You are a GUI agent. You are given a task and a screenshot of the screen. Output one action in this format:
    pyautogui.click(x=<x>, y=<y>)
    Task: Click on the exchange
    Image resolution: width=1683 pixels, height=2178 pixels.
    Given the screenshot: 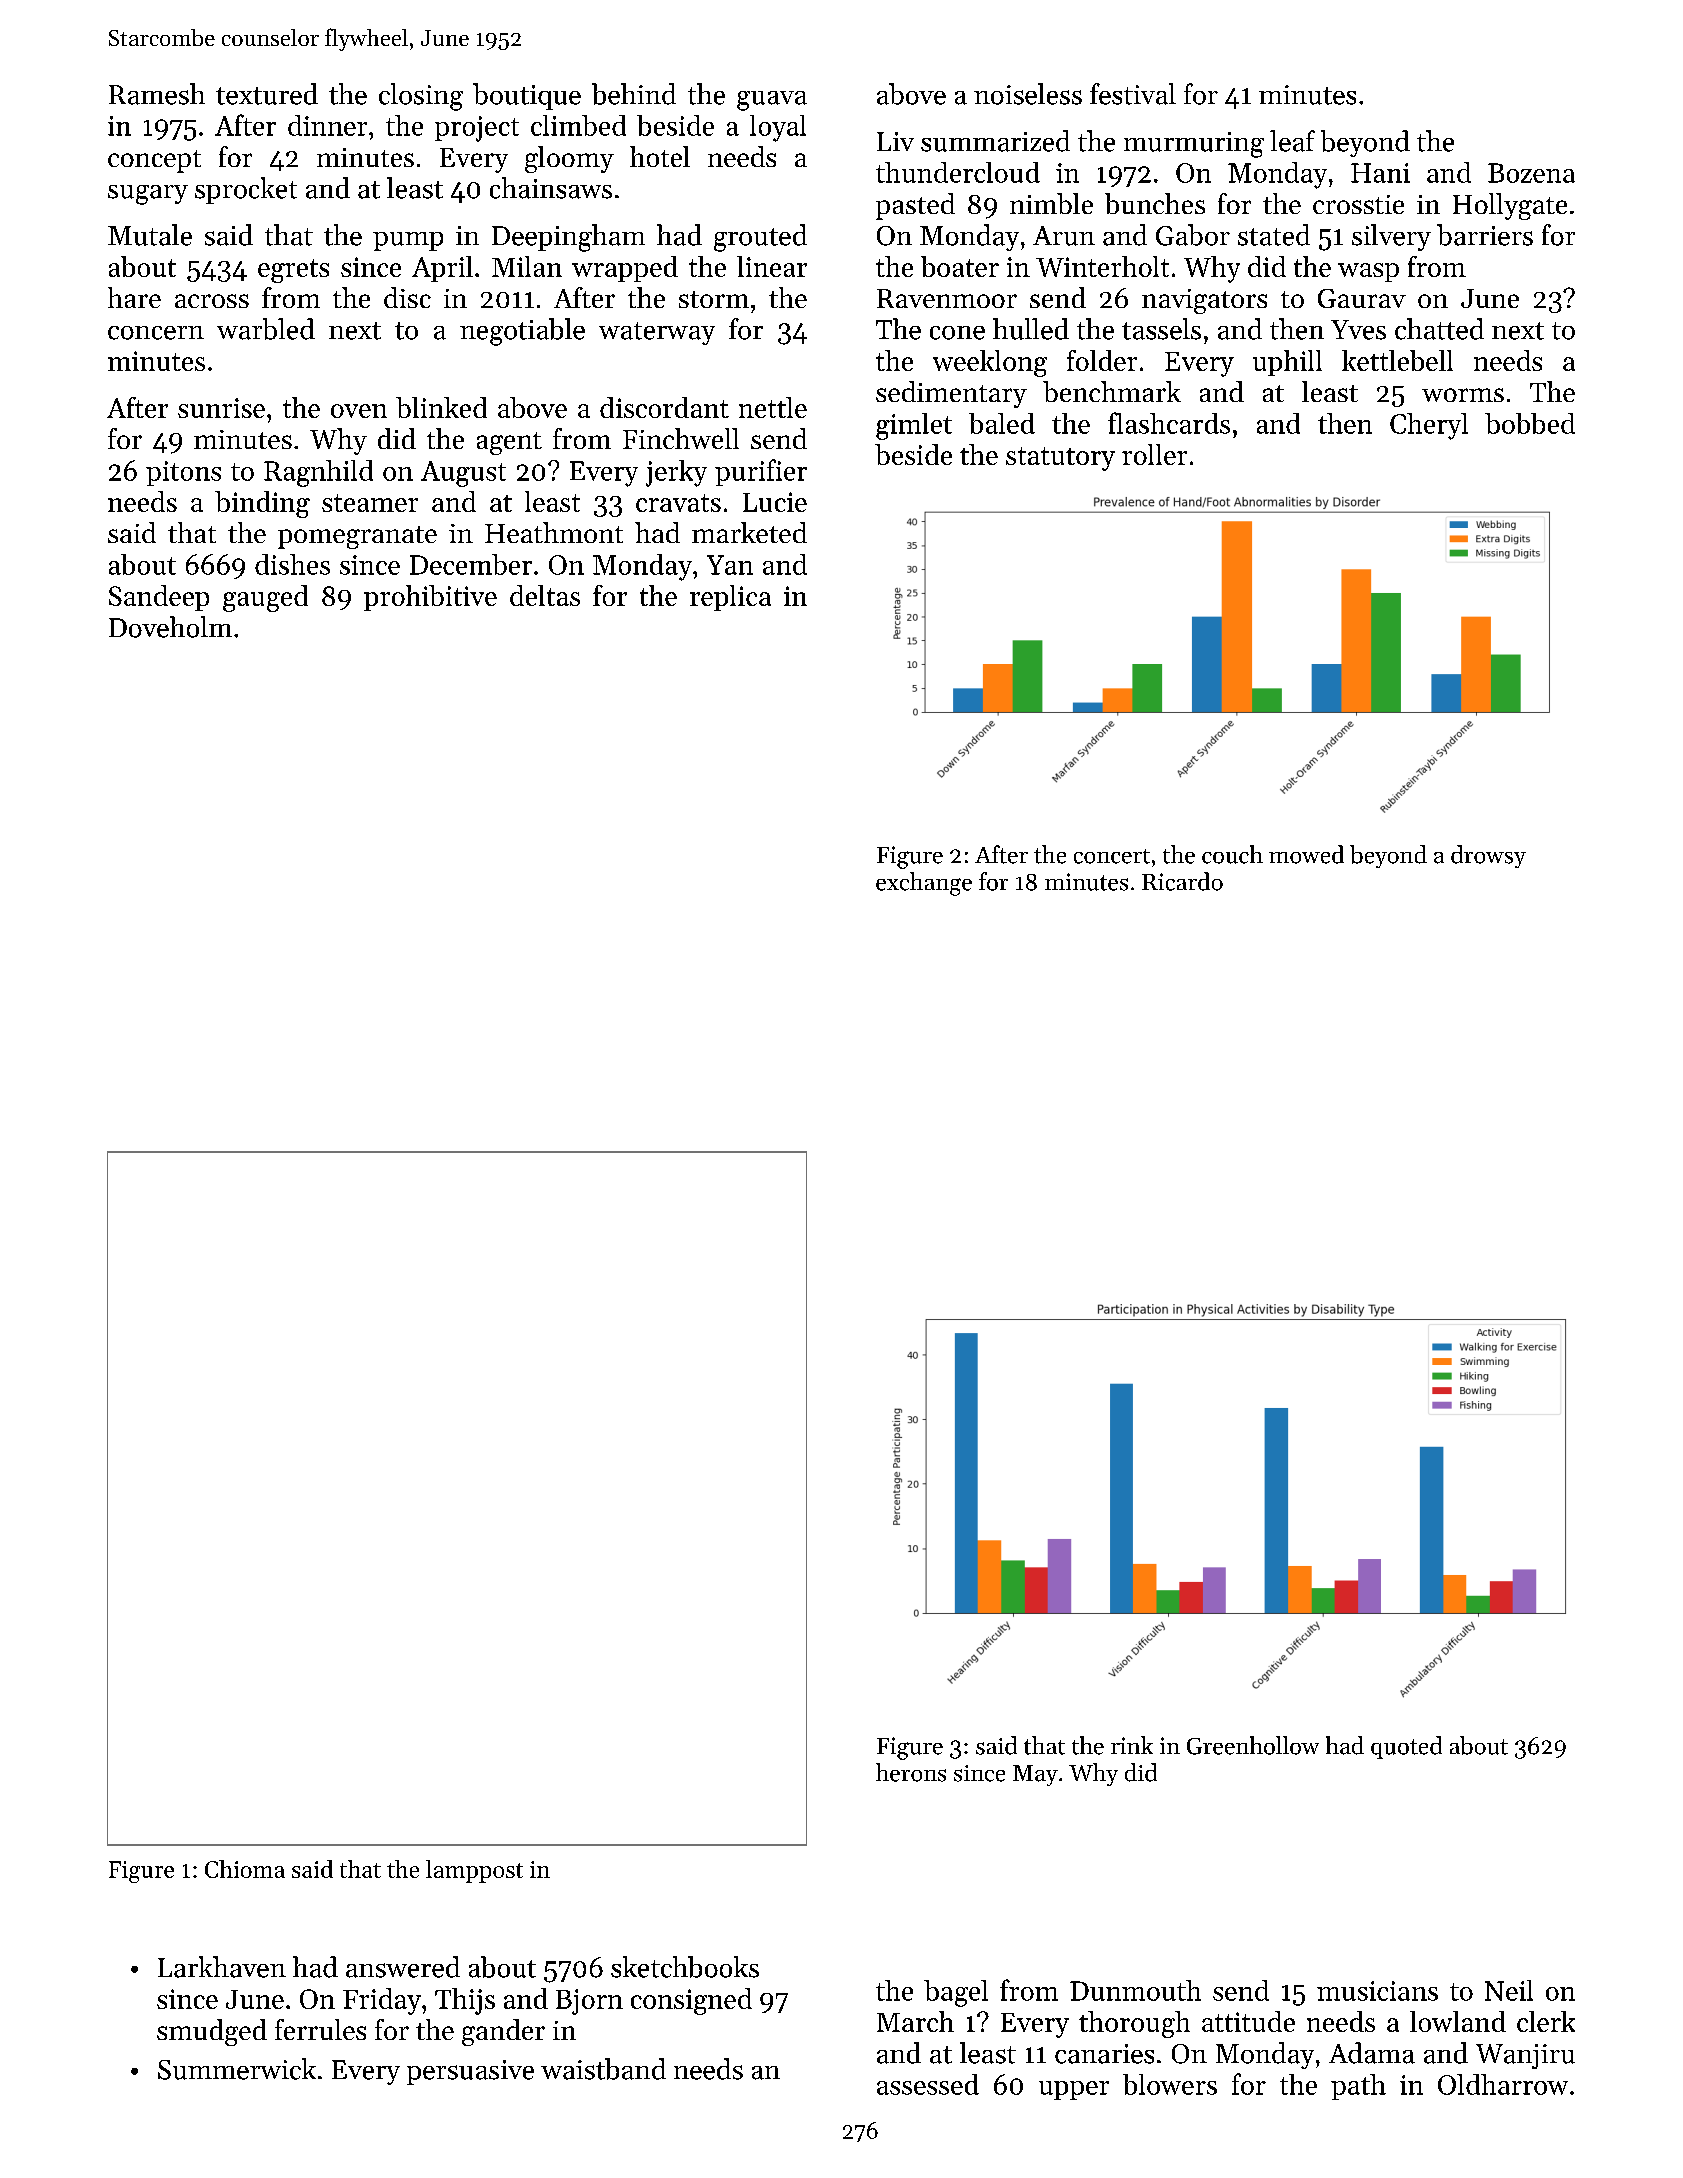 What is the action you would take?
    pyautogui.click(x=924, y=884)
